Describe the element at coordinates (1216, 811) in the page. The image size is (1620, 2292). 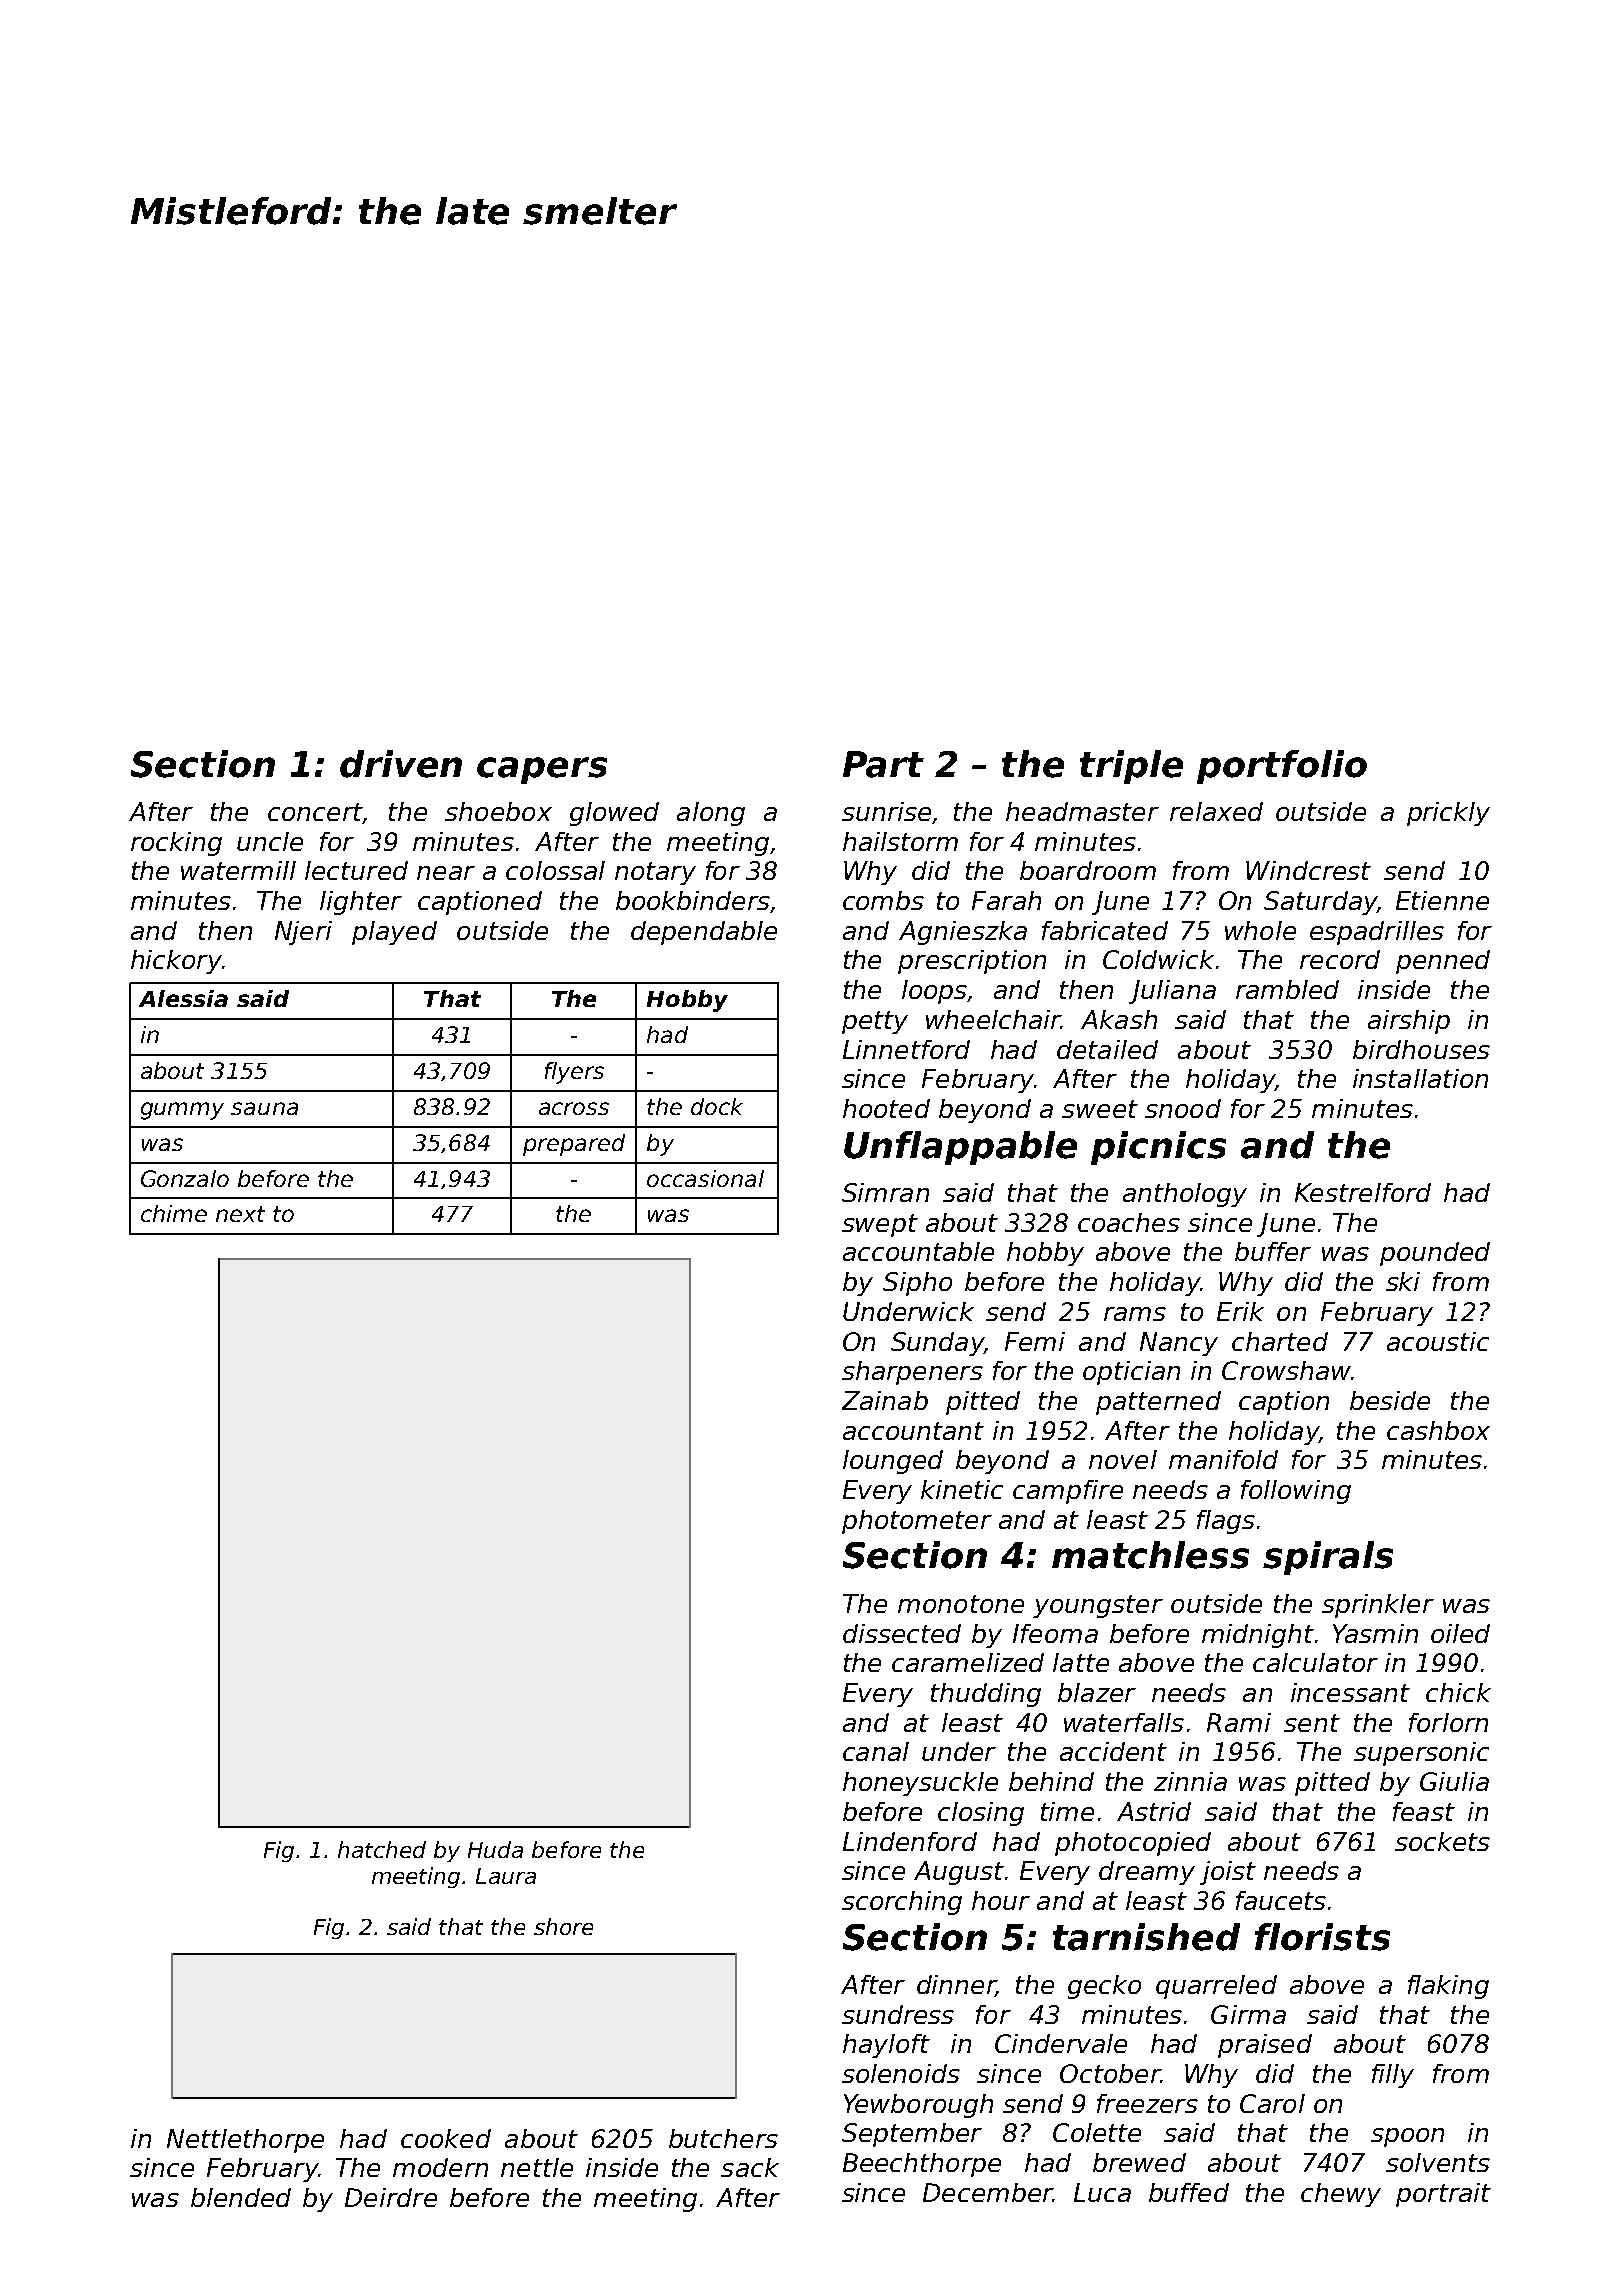
I see `relaxed` at that location.
